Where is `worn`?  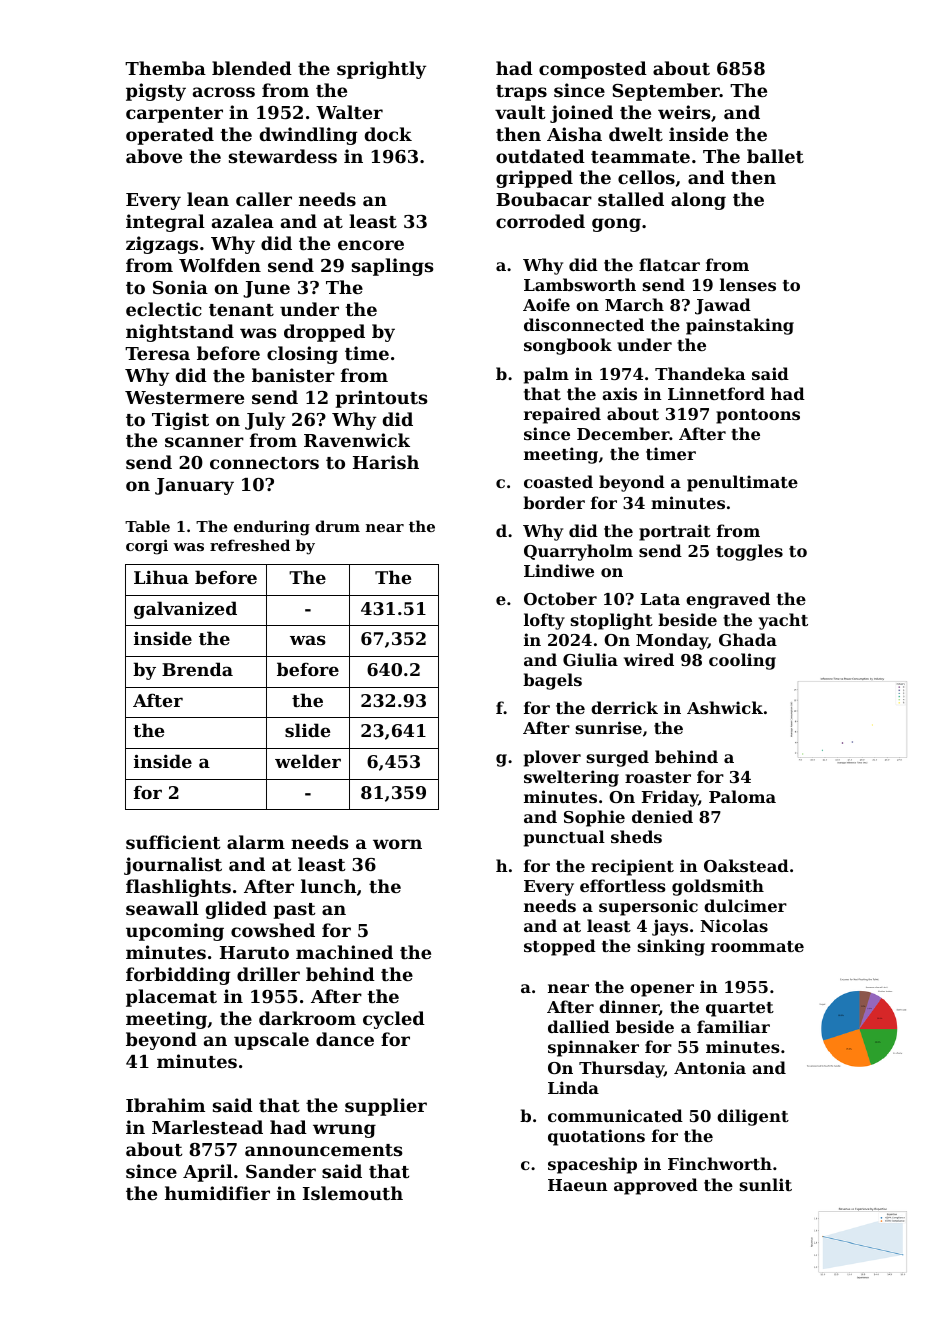
worn is located at coordinates (397, 844).
